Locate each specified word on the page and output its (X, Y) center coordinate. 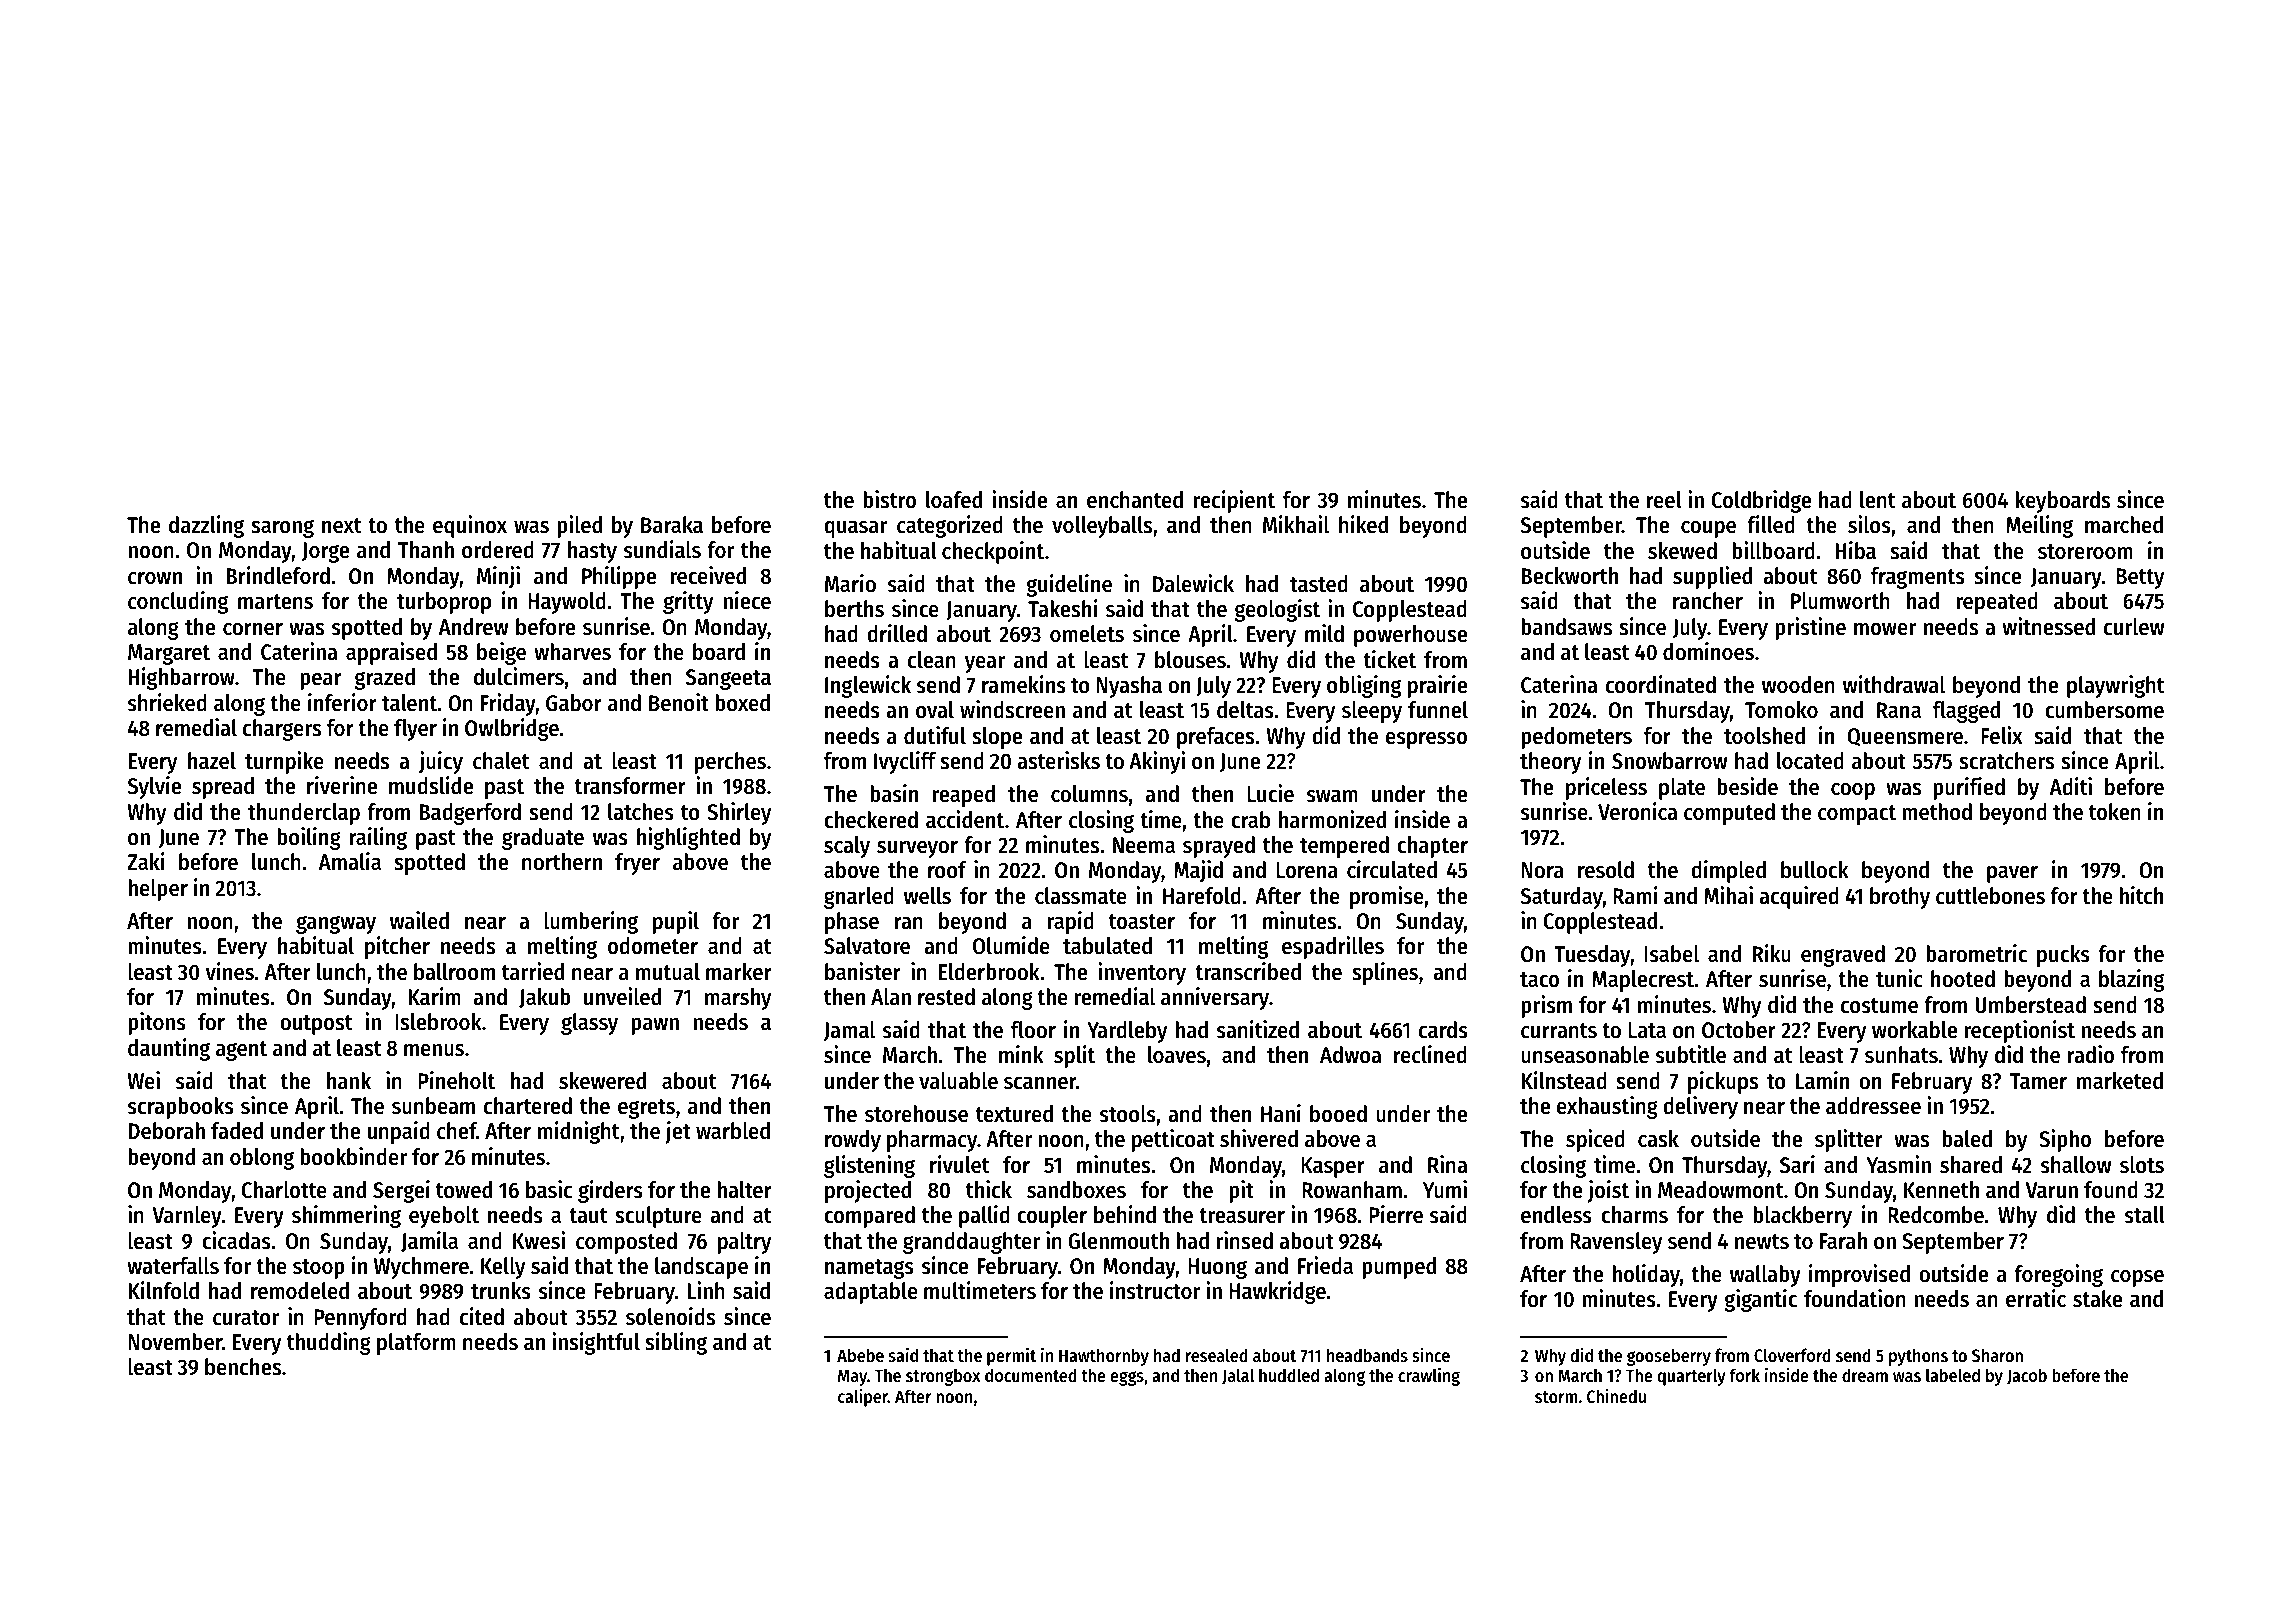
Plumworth (1840, 601)
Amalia (350, 861)
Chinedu (1616, 1396)
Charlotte (284, 1190)
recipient (1234, 501)
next (342, 526)
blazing (2132, 980)
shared (1971, 1165)
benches (243, 1367)
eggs (1127, 1378)
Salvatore (867, 946)
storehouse (916, 1114)
